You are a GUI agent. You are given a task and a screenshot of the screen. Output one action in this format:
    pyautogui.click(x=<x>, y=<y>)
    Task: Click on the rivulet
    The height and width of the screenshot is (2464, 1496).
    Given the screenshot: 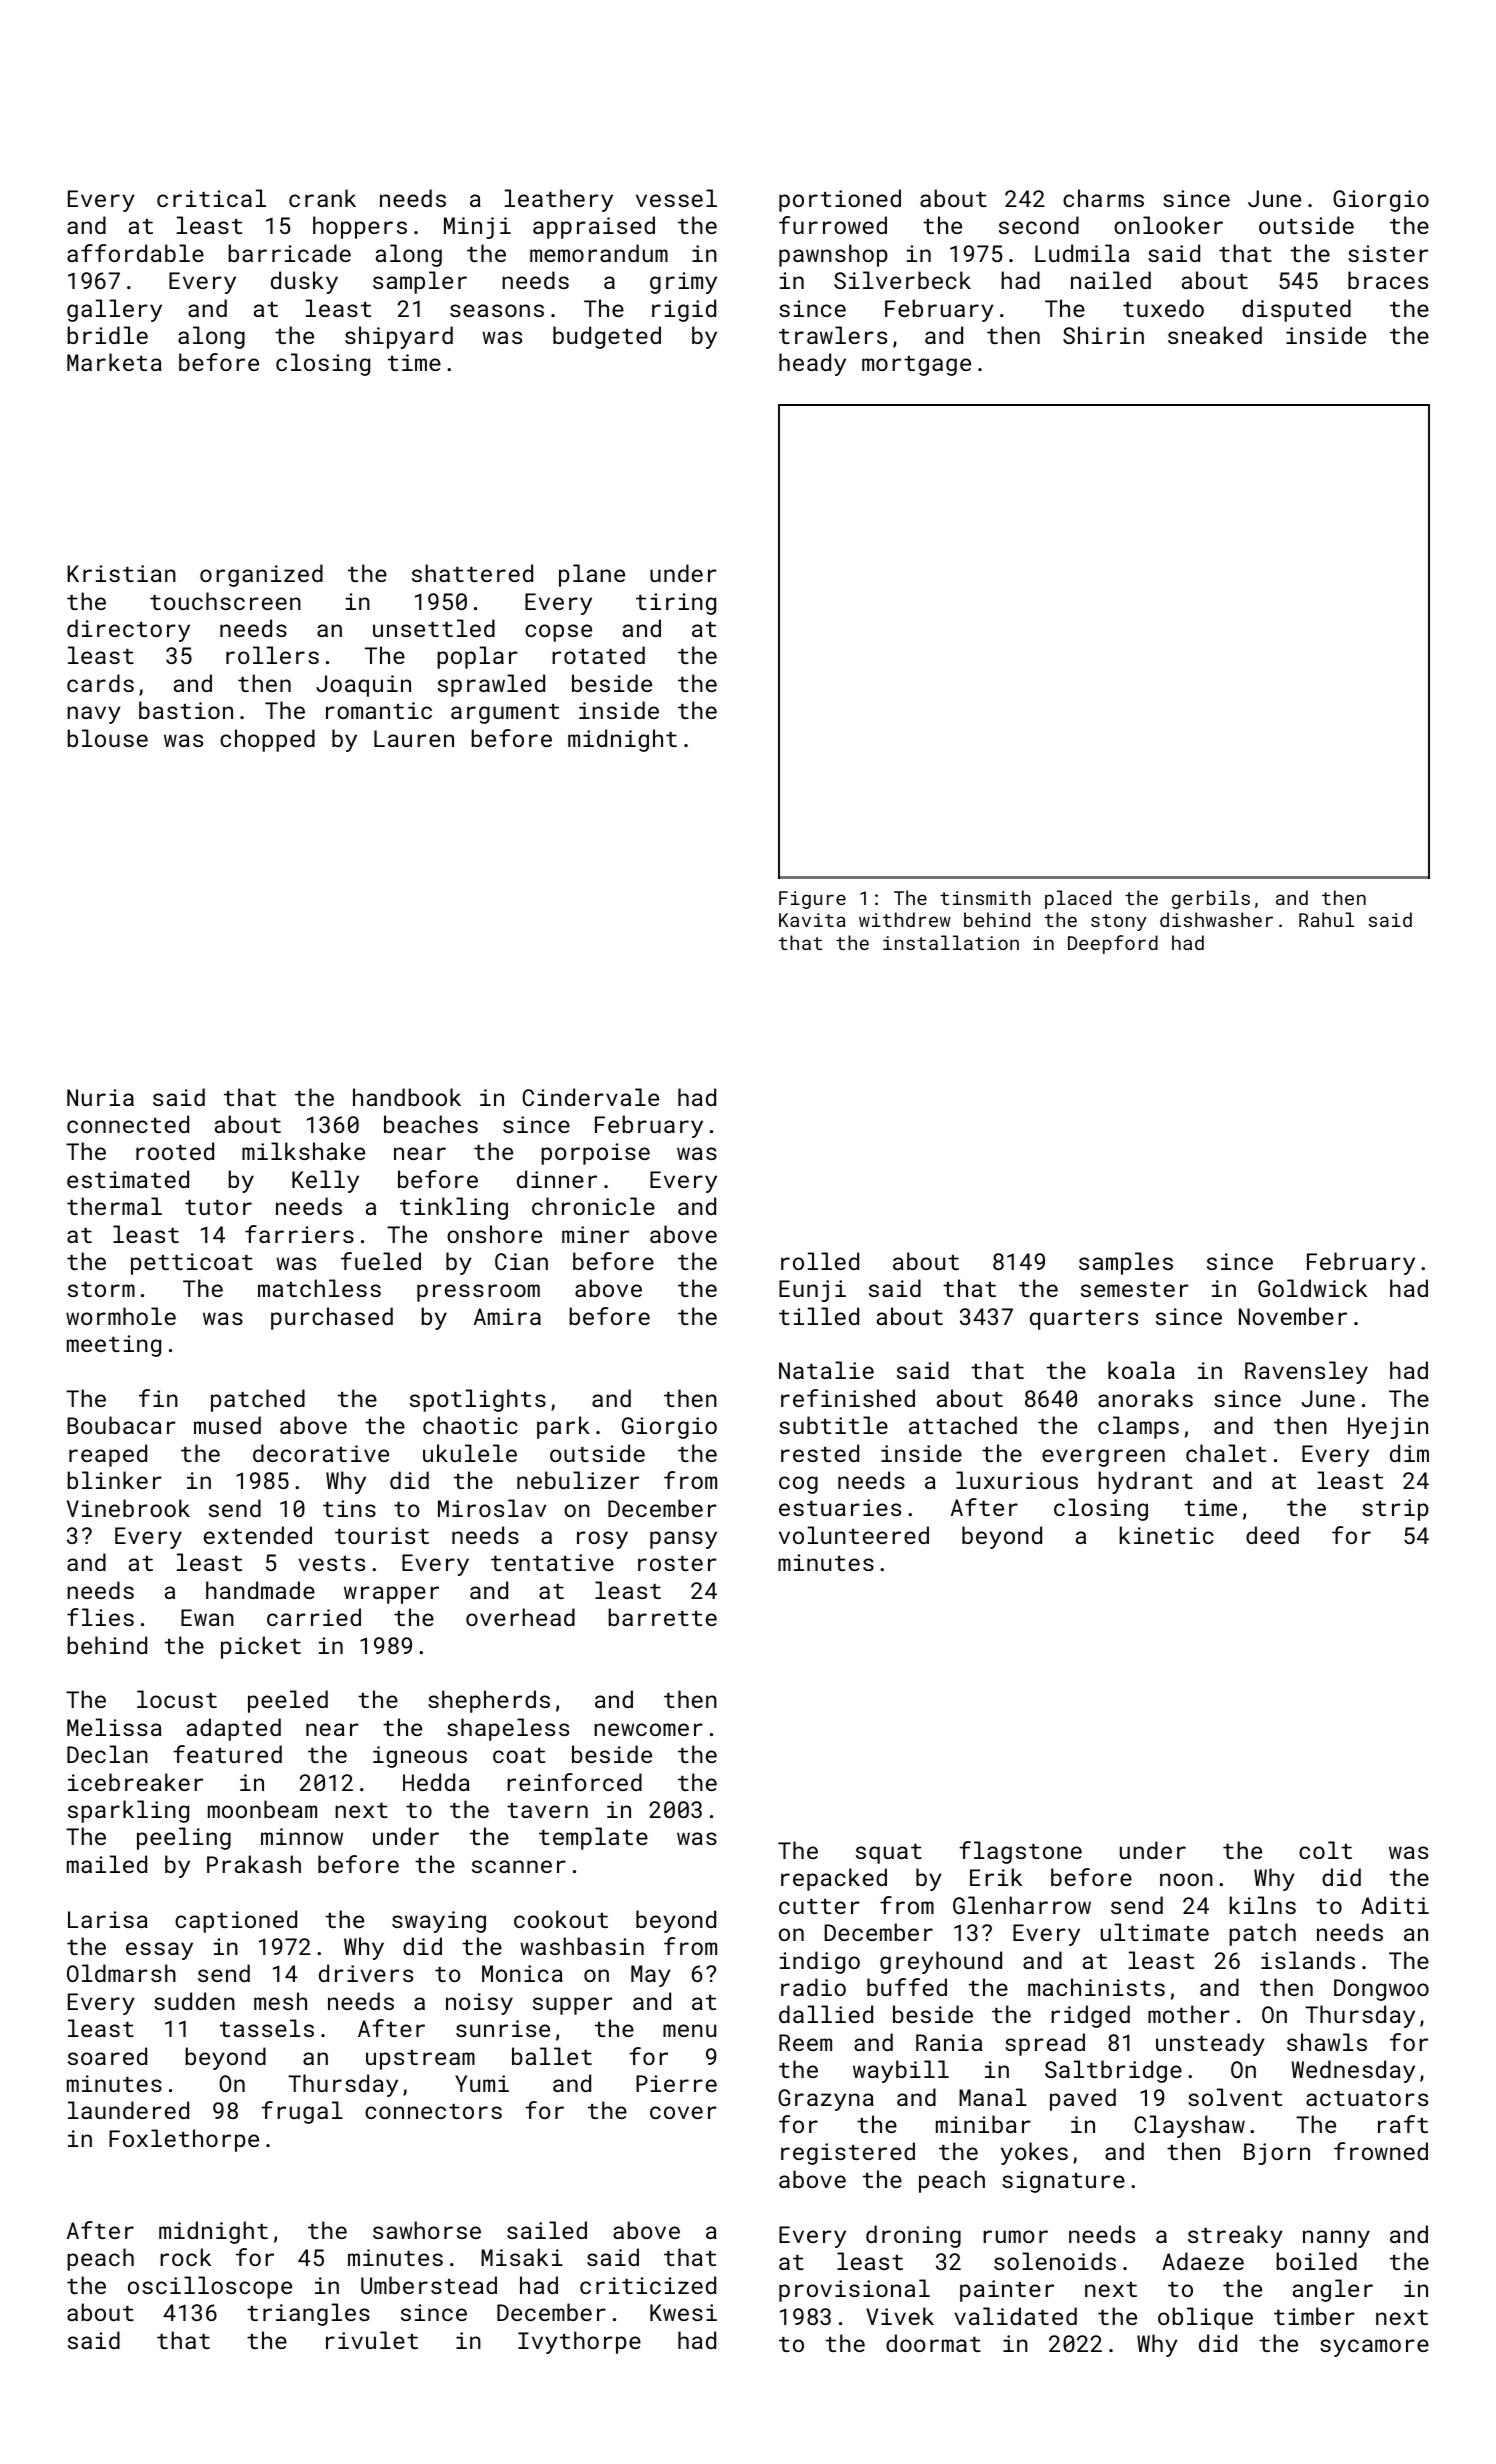 What is the action you would take?
    pyautogui.click(x=372, y=2340)
